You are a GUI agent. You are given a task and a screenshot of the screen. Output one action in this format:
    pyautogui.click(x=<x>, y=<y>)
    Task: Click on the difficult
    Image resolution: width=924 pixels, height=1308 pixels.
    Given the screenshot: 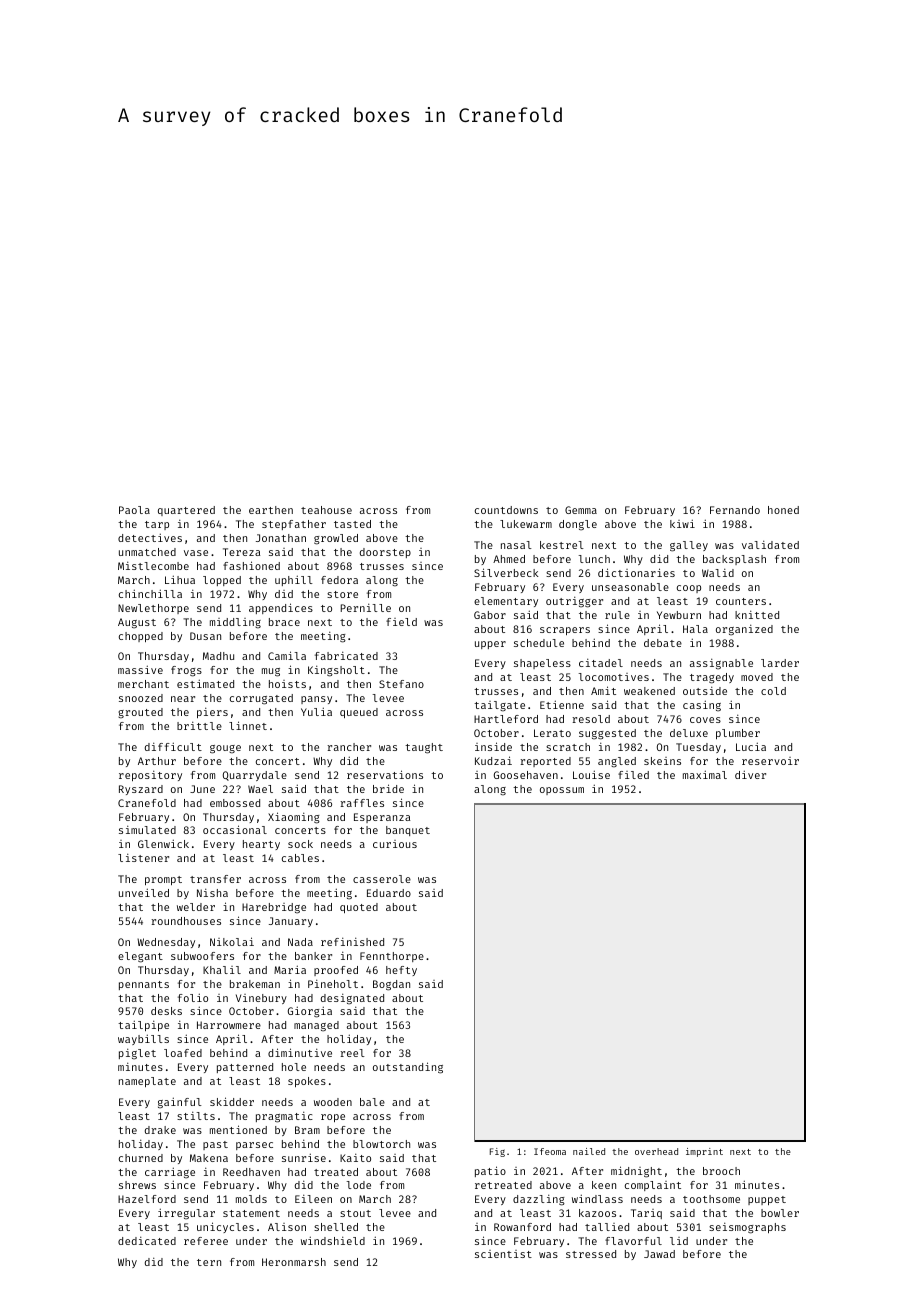 What is the action you would take?
    pyautogui.click(x=173, y=746)
